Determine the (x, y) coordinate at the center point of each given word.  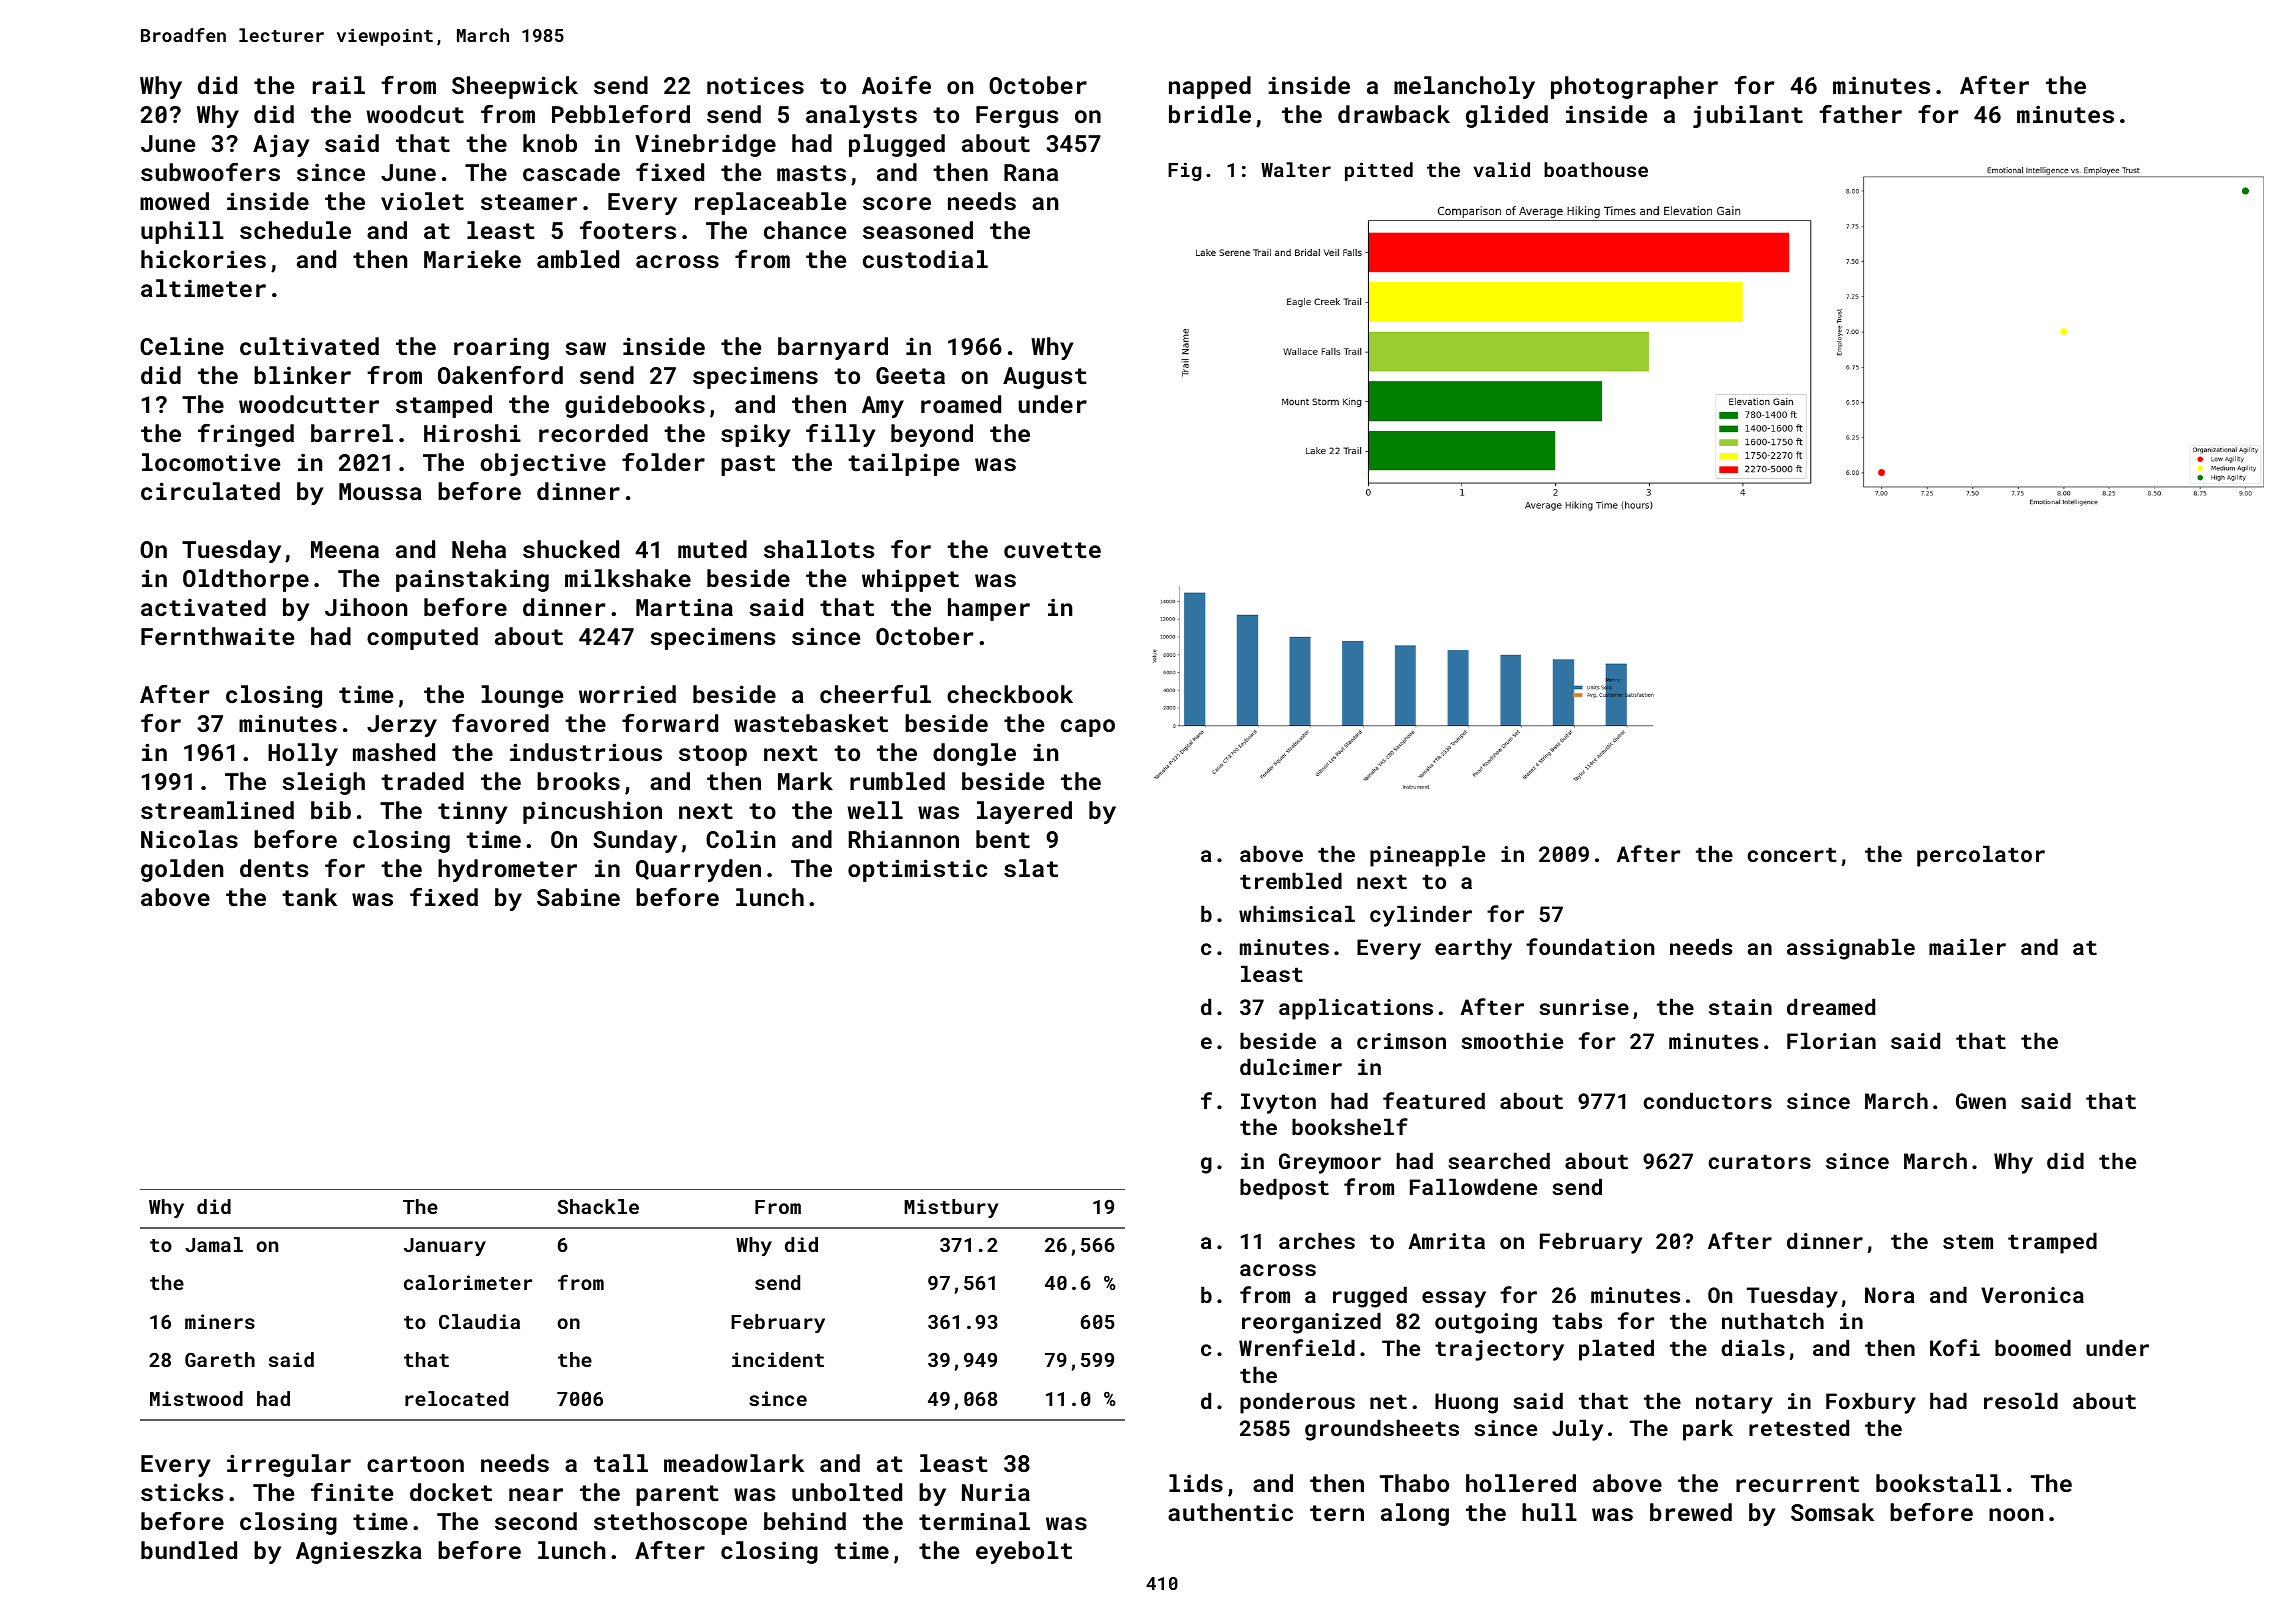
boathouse (1596, 169)
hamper (989, 609)
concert (1792, 854)
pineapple (1427, 856)
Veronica (2032, 1295)
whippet (910, 580)
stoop (713, 755)
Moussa (380, 491)
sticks (182, 1492)
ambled (578, 259)
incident (778, 1359)
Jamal (214, 1244)
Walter (1296, 169)
